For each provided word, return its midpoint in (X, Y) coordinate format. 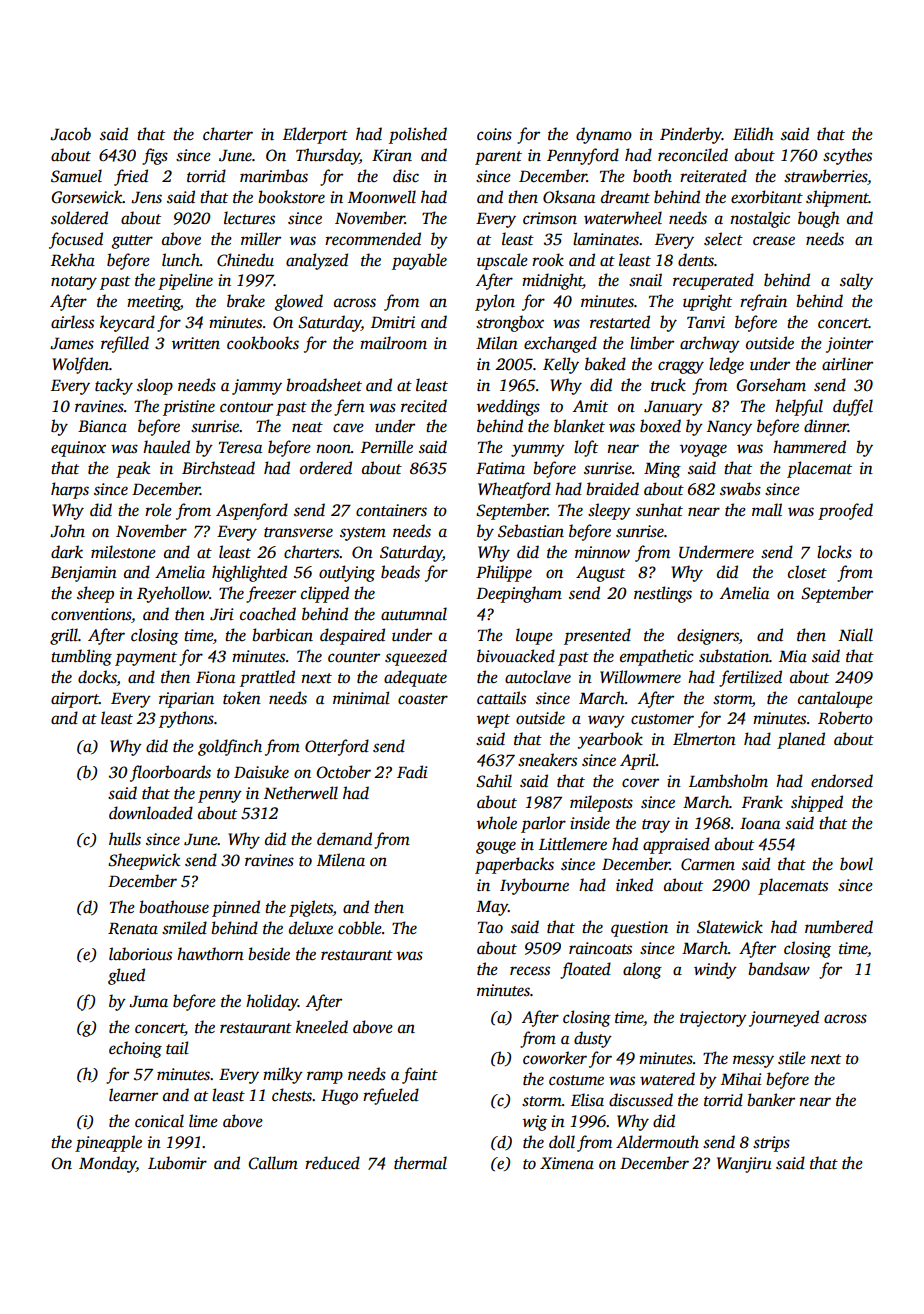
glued (126, 976)
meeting (154, 303)
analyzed (317, 261)
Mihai (741, 1078)
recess (530, 971)
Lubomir (177, 1163)
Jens (146, 197)
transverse (298, 532)
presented (597, 636)
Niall (856, 635)
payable (419, 261)
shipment (837, 198)
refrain (763, 302)
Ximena (567, 1163)
